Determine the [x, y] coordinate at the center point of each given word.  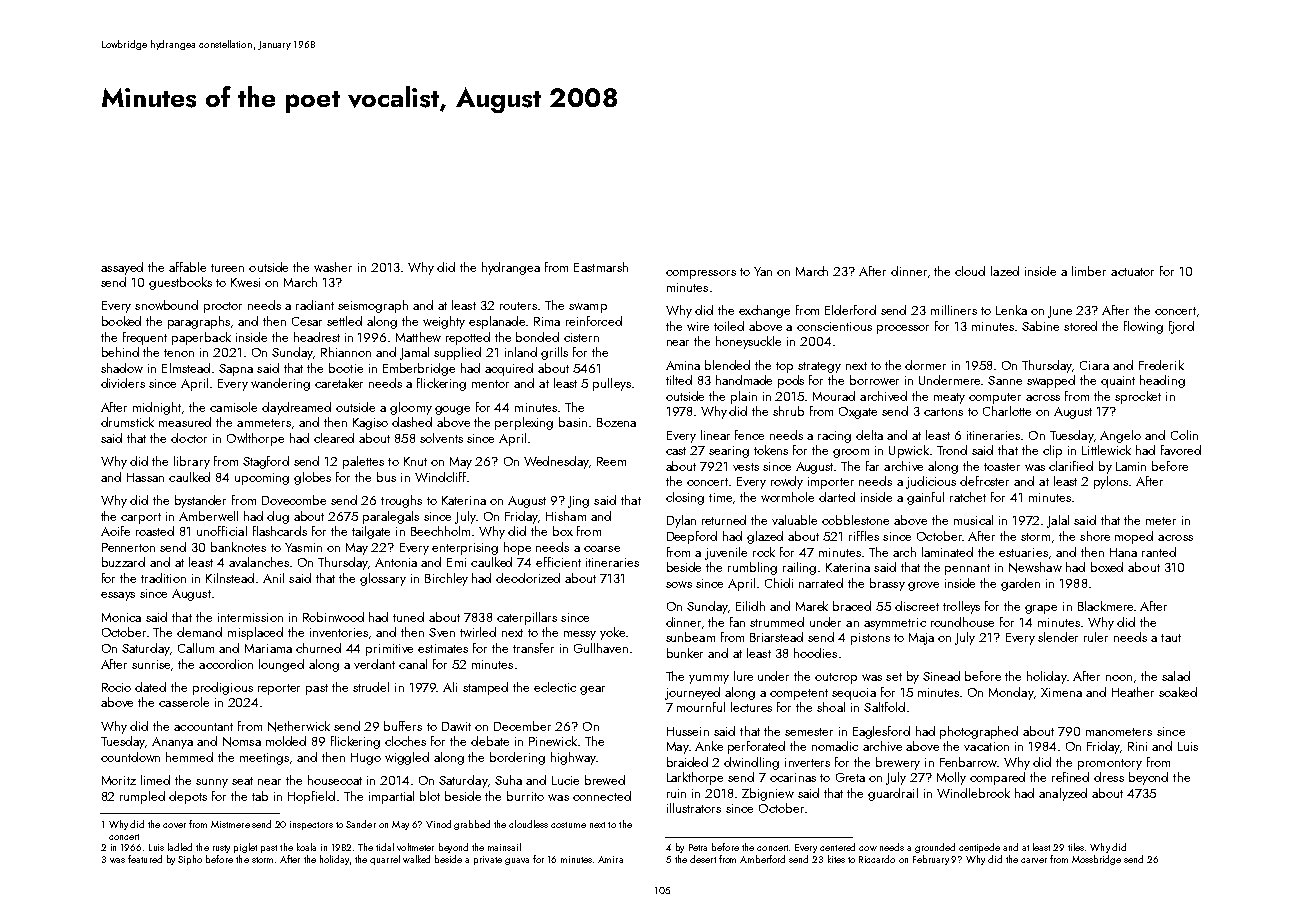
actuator [1132, 272]
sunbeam [690, 637]
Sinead [941, 676]
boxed [1107, 567]
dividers [123, 383]
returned [724, 520]
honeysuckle [748, 342]
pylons [1111, 482]
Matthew [418, 337]
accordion [226, 664]
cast [676, 451]
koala [306, 847]
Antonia [396, 562]
